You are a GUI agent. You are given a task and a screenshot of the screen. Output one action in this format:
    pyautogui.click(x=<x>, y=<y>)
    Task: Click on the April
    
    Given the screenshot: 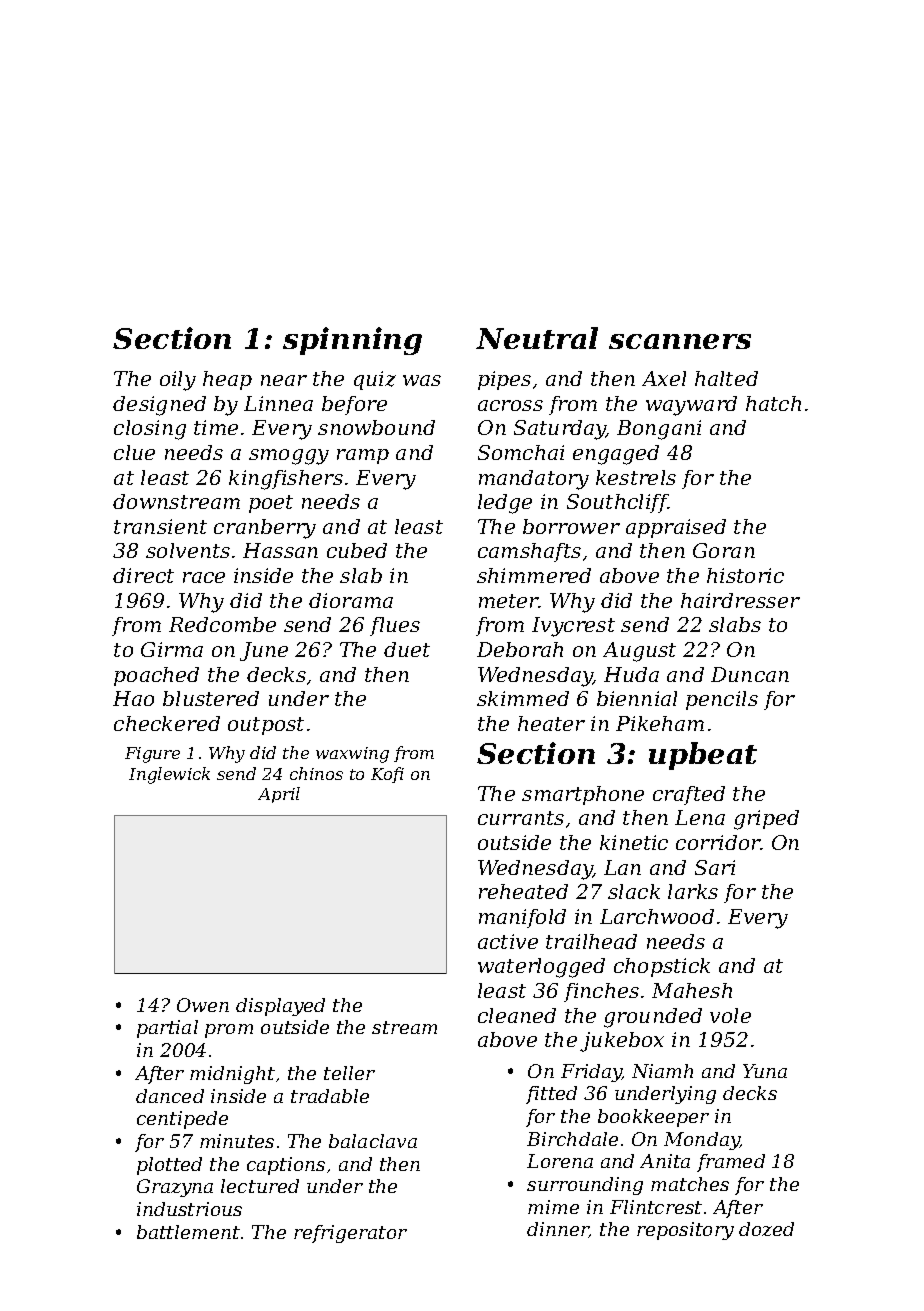 What is the action you would take?
    pyautogui.click(x=279, y=795)
